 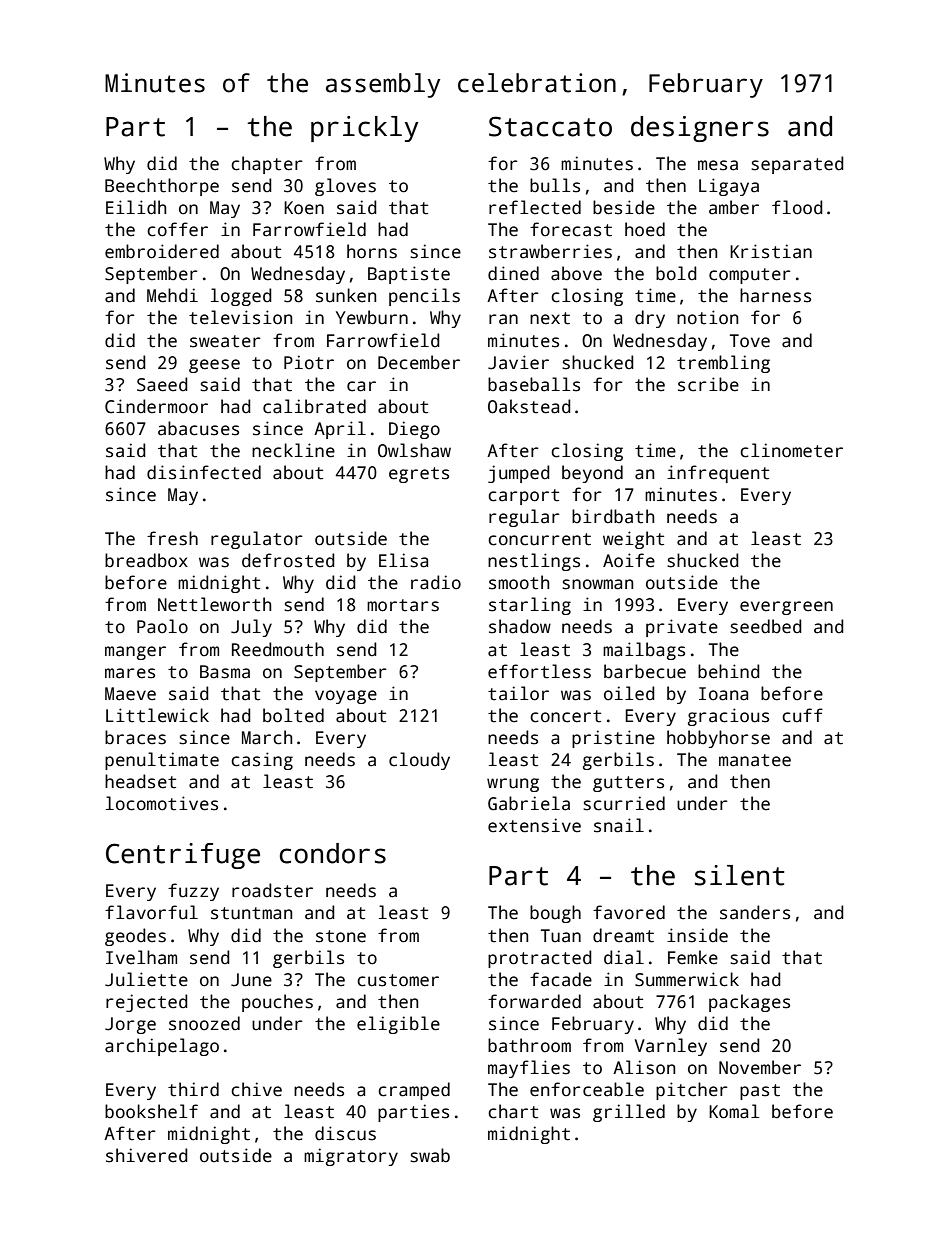 I want to click on manatee, so click(x=755, y=760).
